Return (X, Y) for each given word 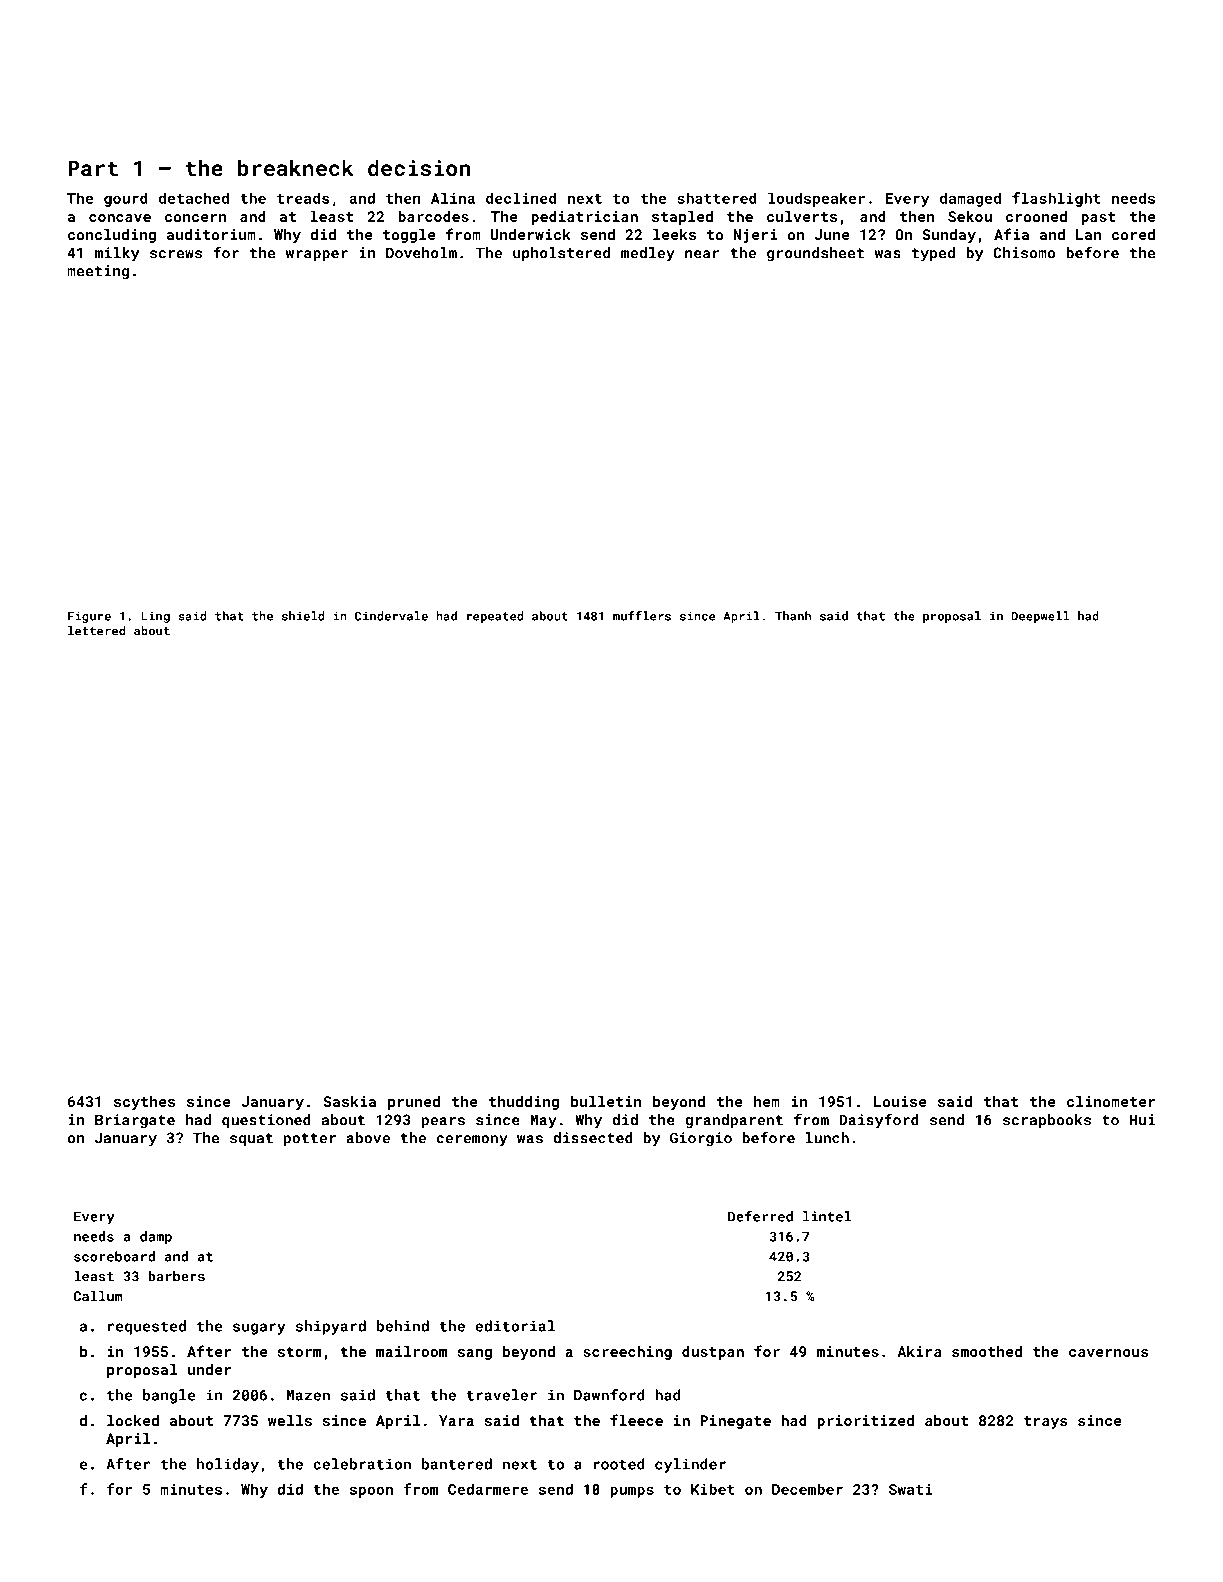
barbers (176, 1276)
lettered (96, 631)
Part (93, 168)
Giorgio (701, 1139)
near (702, 254)
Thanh (793, 616)
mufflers (642, 616)
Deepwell (1040, 617)
